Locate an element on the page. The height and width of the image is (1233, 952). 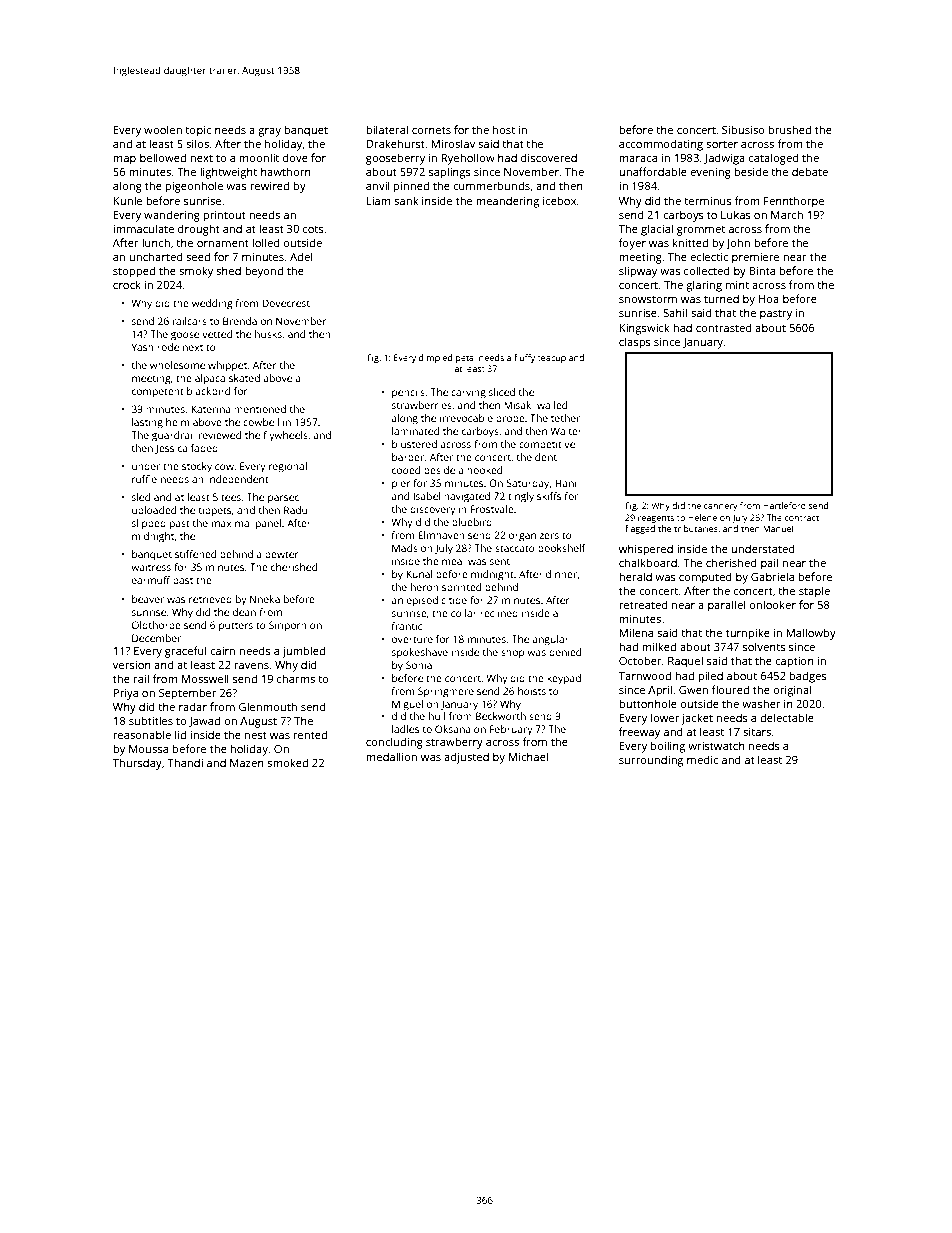
Hartleford is located at coordinates (784, 505).
